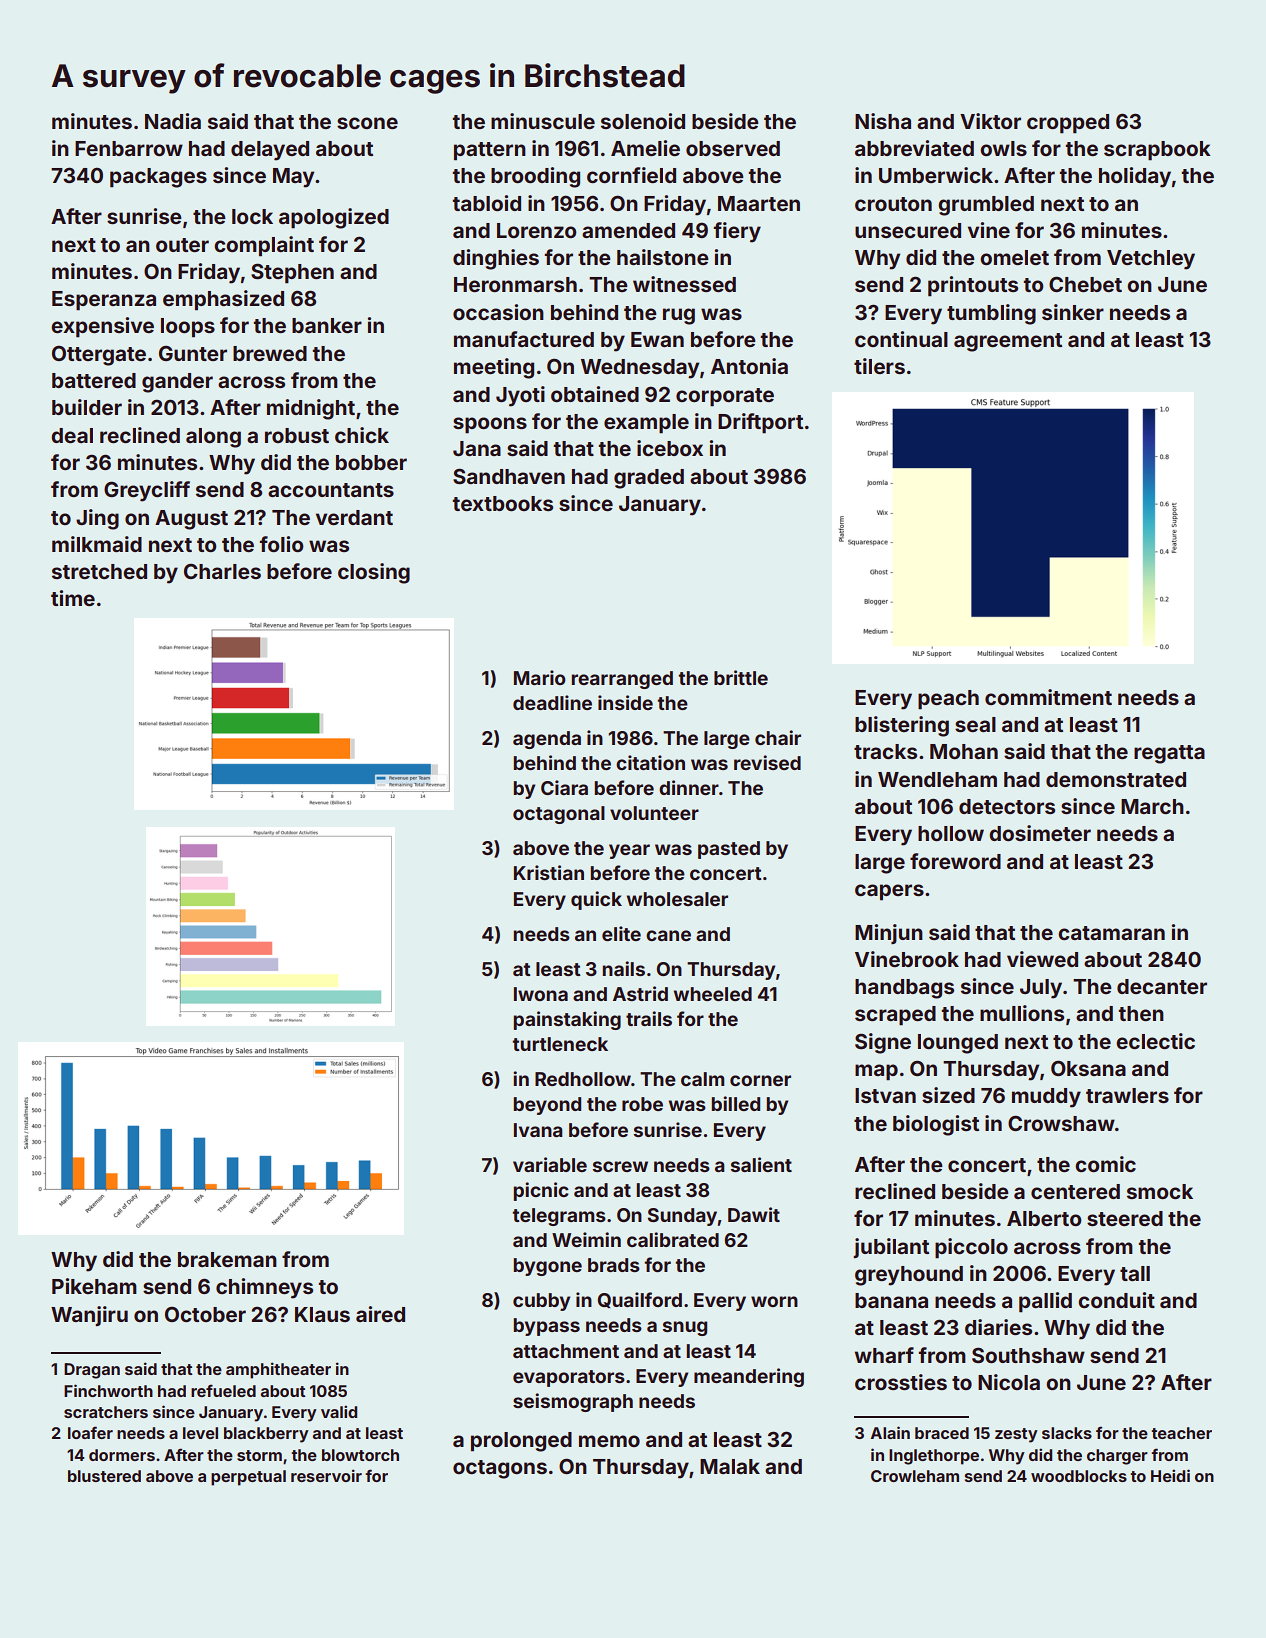  I want to click on Esperanza, so click(104, 301).
